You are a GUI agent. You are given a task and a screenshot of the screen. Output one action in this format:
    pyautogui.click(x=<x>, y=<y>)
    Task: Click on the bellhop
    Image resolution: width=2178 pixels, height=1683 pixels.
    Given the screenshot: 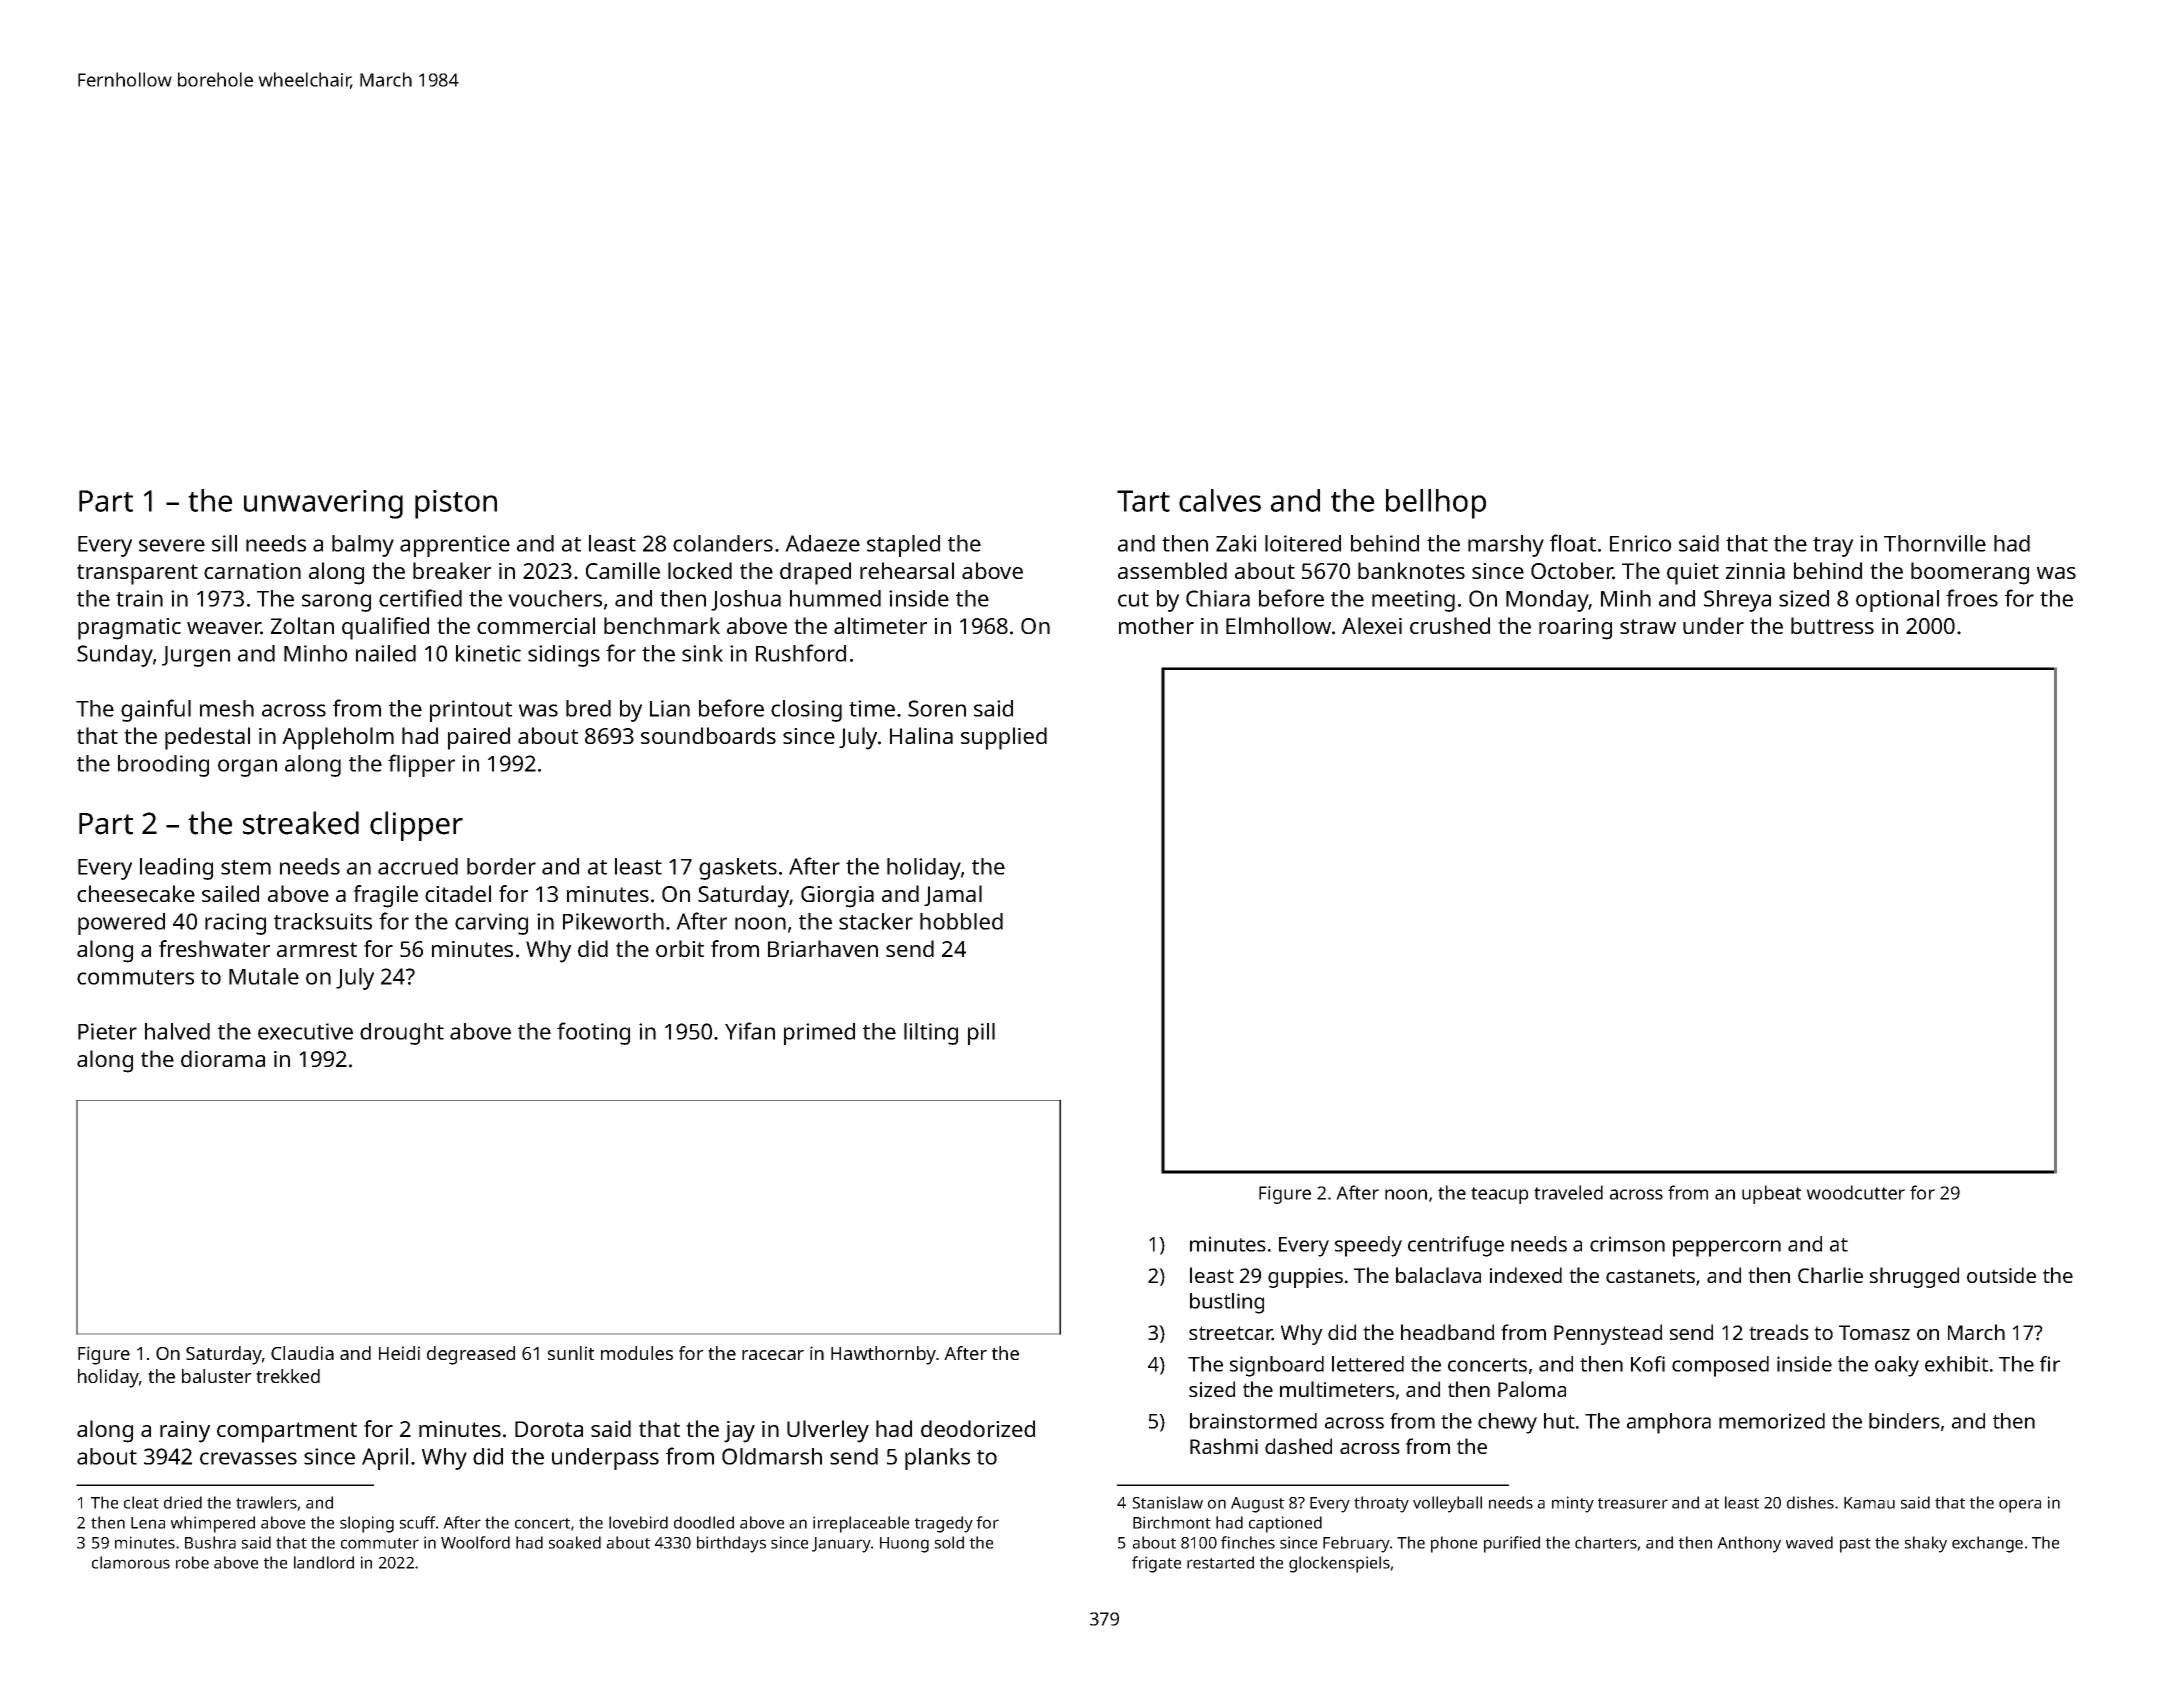 What is the action you would take?
    pyautogui.click(x=1436, y=504)
